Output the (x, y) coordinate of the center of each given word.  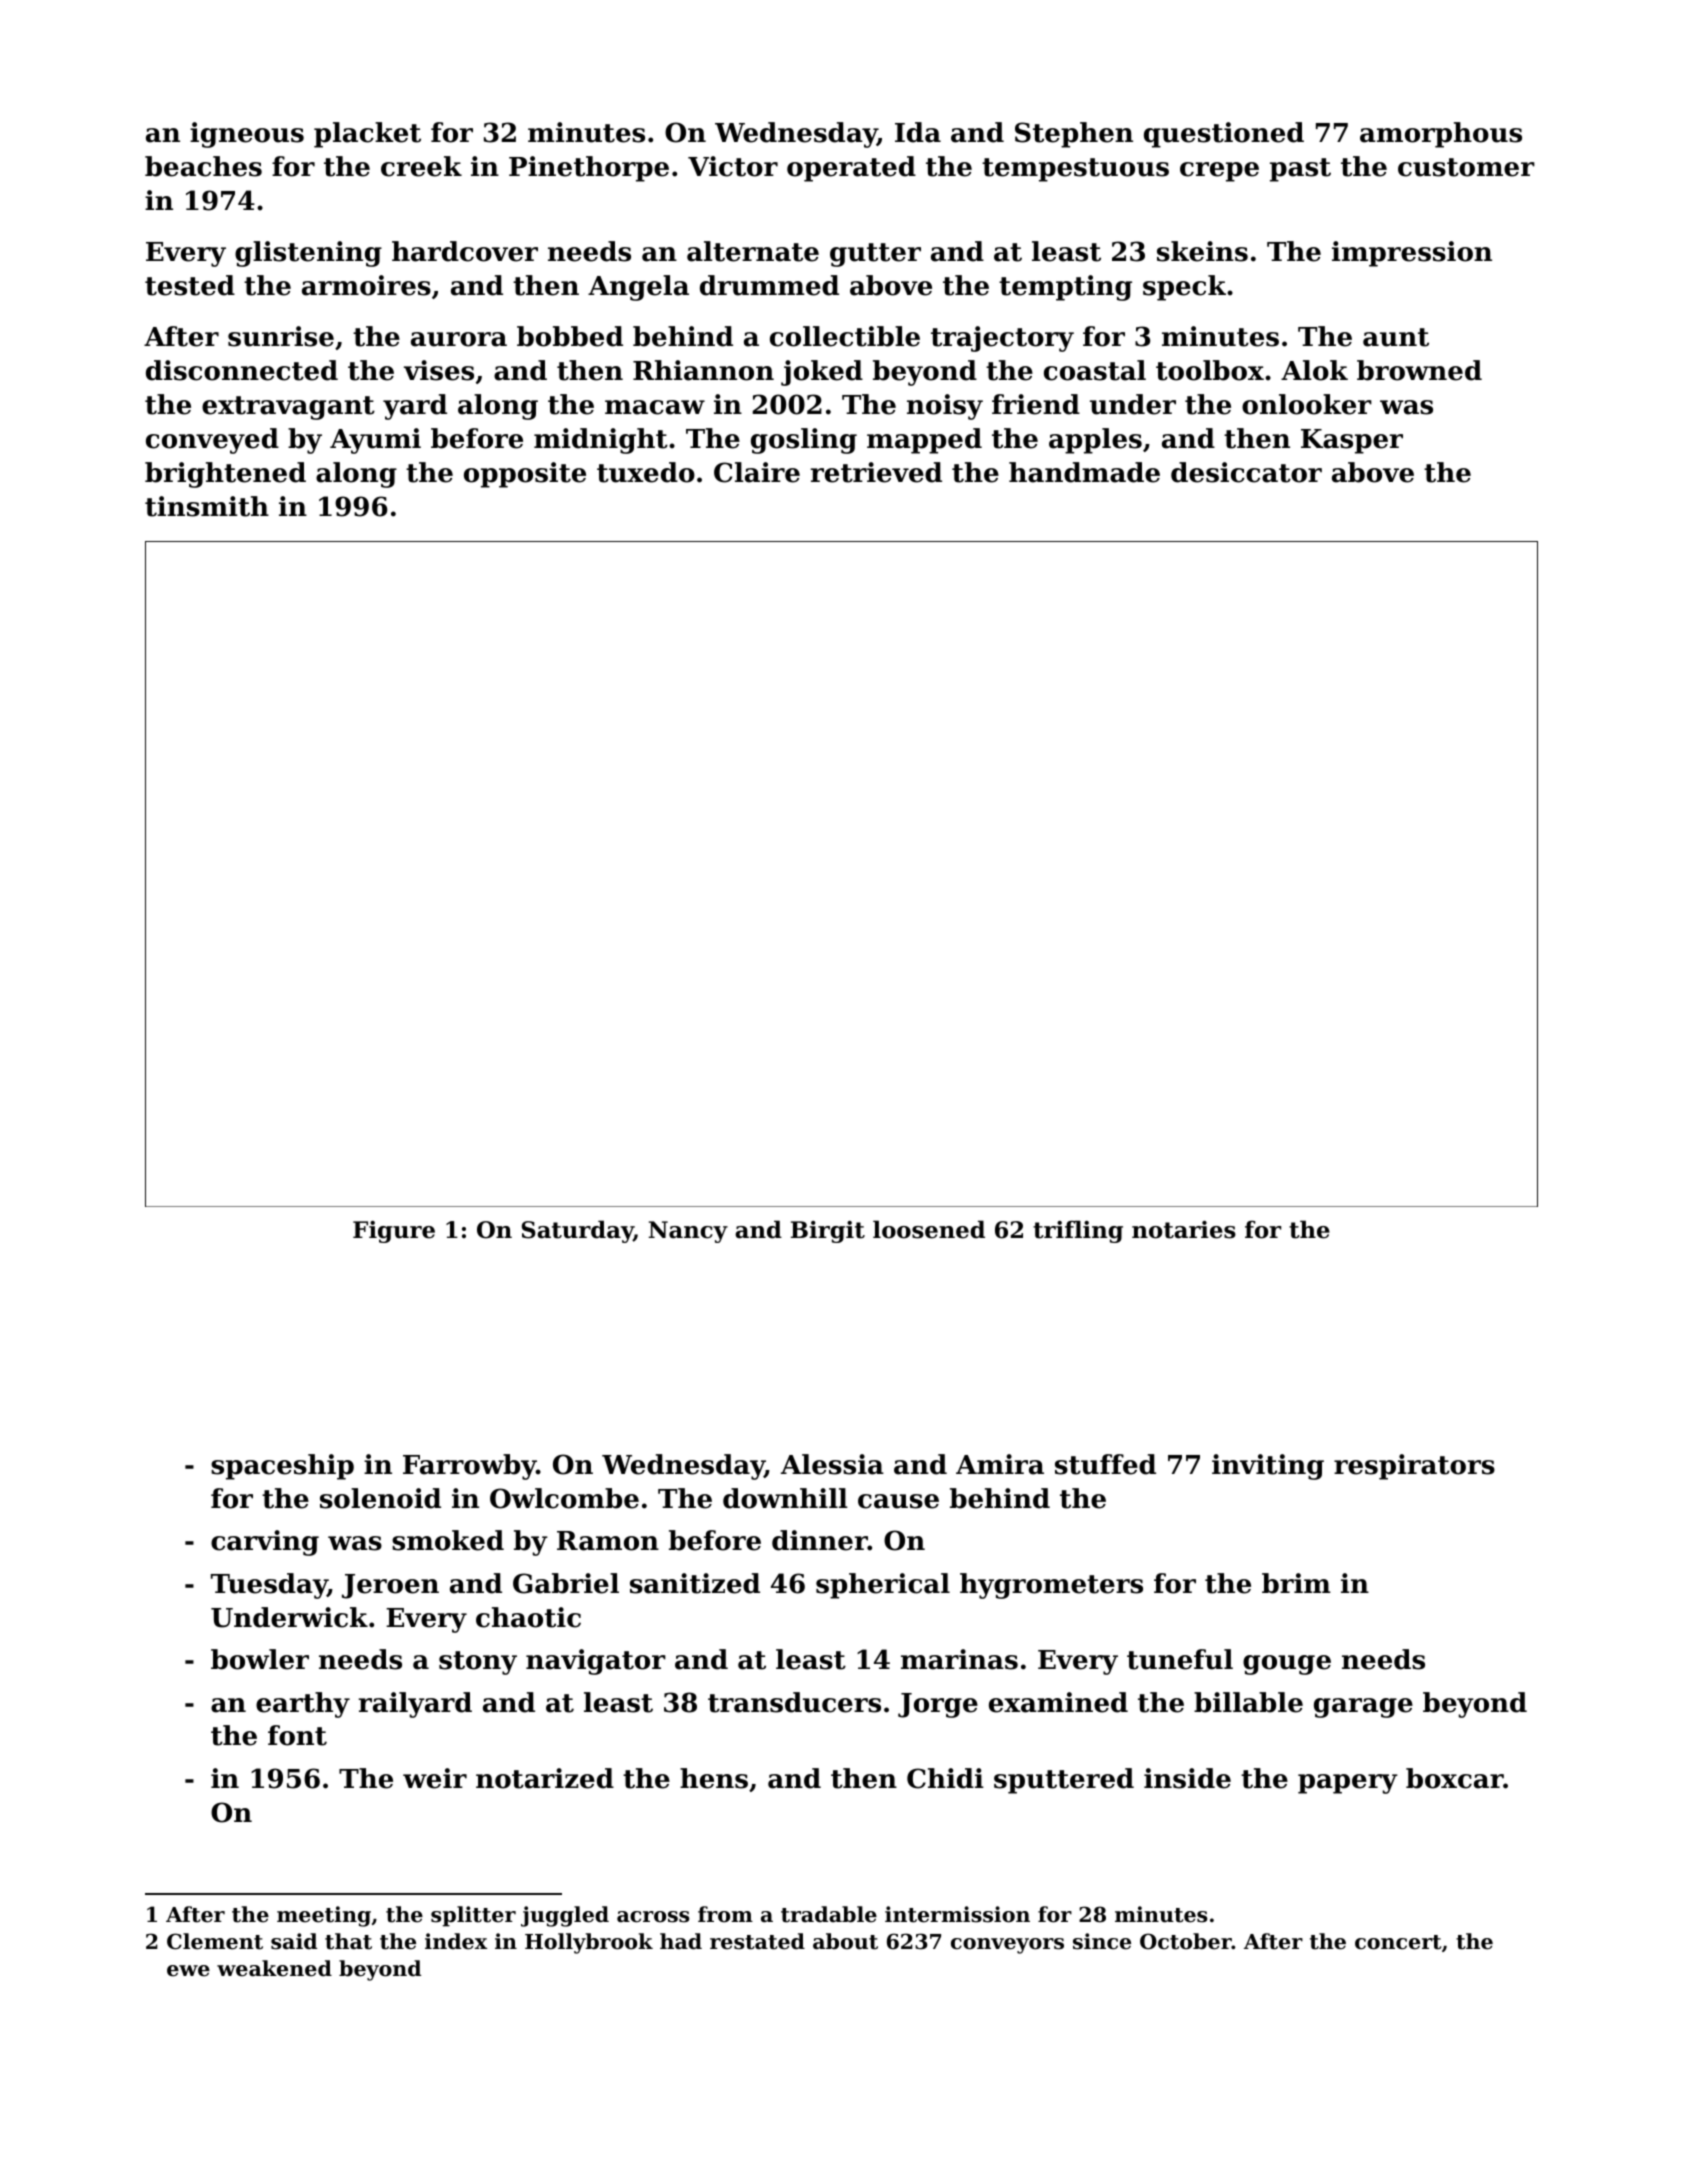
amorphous (1441, 135)
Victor (733, 166)
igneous (247, 135)
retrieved (876, 472)
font (297, 1735)
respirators (1414, 1467)
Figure (394, 1232)
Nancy (688, 1232)
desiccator (1246, 472)
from (725, 1914)
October (1186, 1941)
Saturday (578, 1231)
